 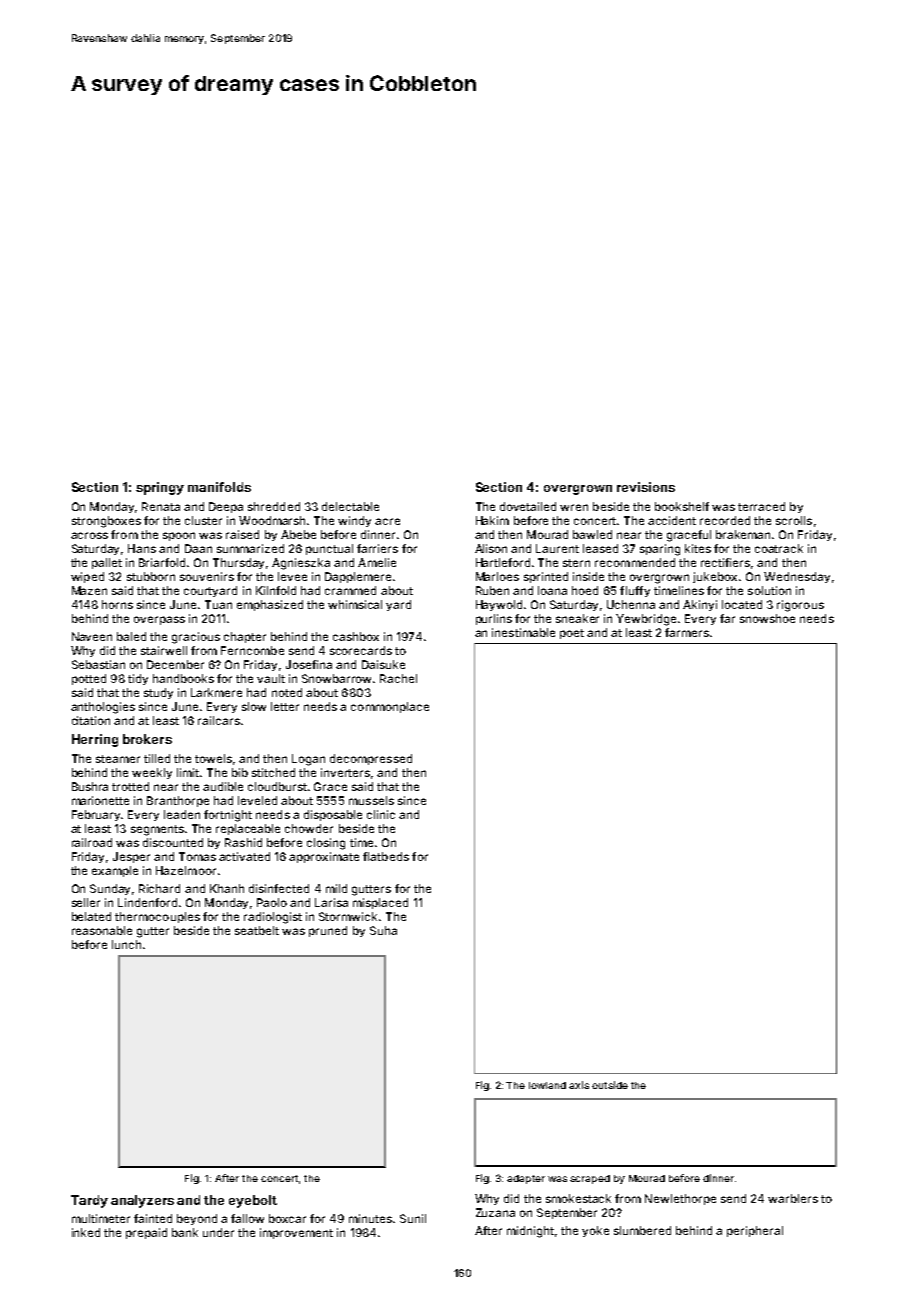 I want to click on Richard, so click(x=159, y=888).
